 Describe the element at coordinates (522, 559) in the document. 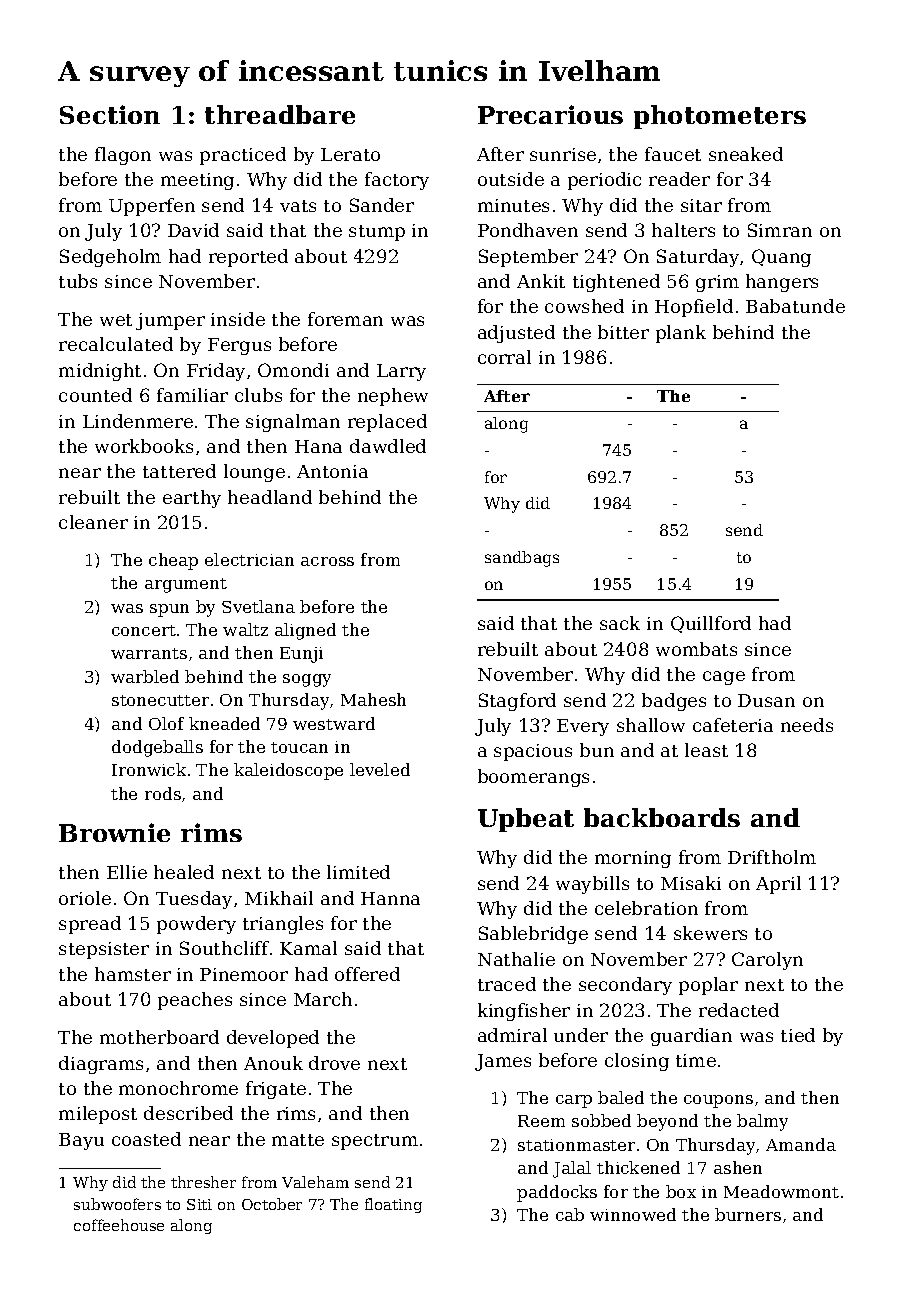

I see `sandbags` at that location.
